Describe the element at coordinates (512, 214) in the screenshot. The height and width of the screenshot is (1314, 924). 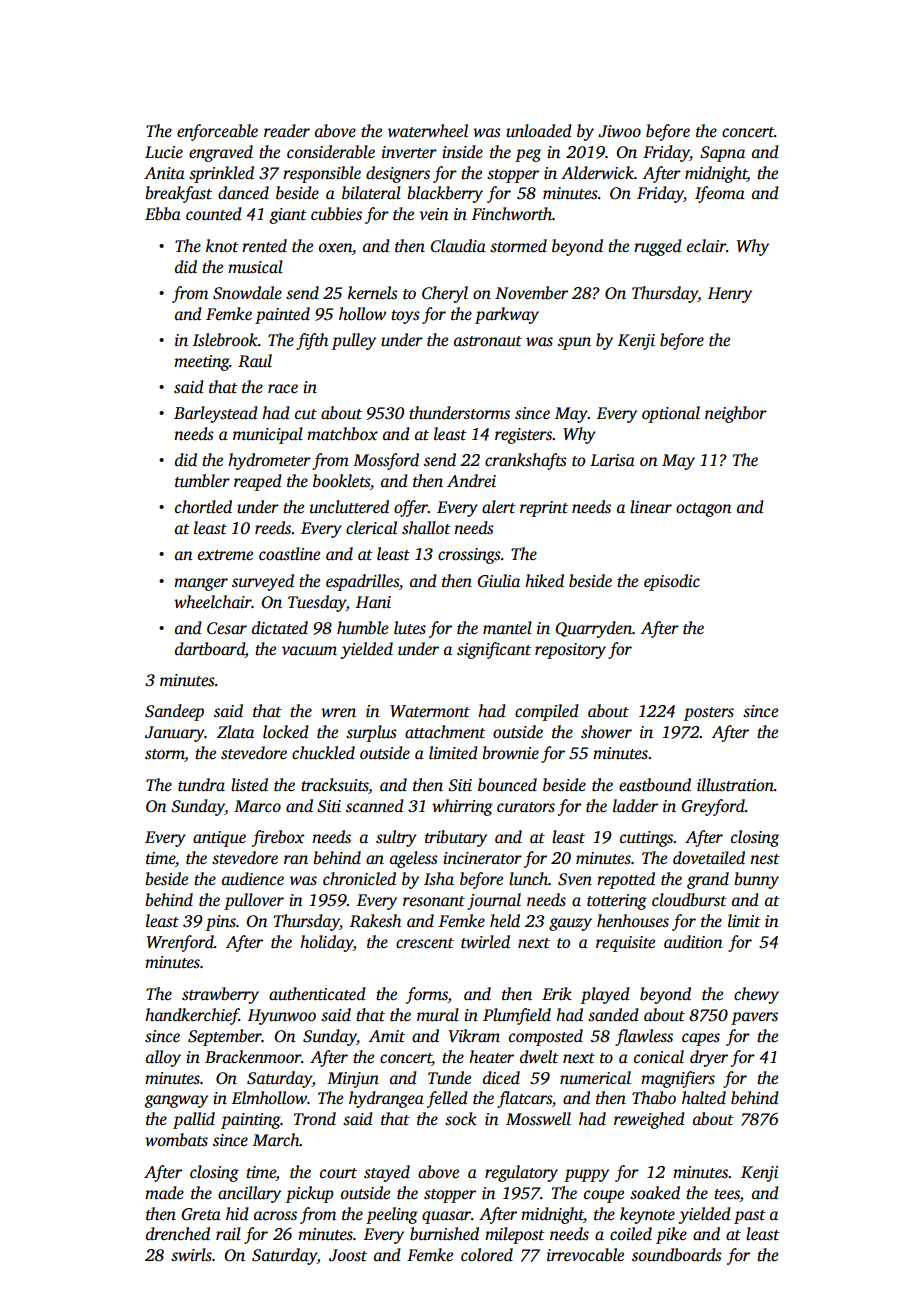
I see `Finchworth` at that location.
